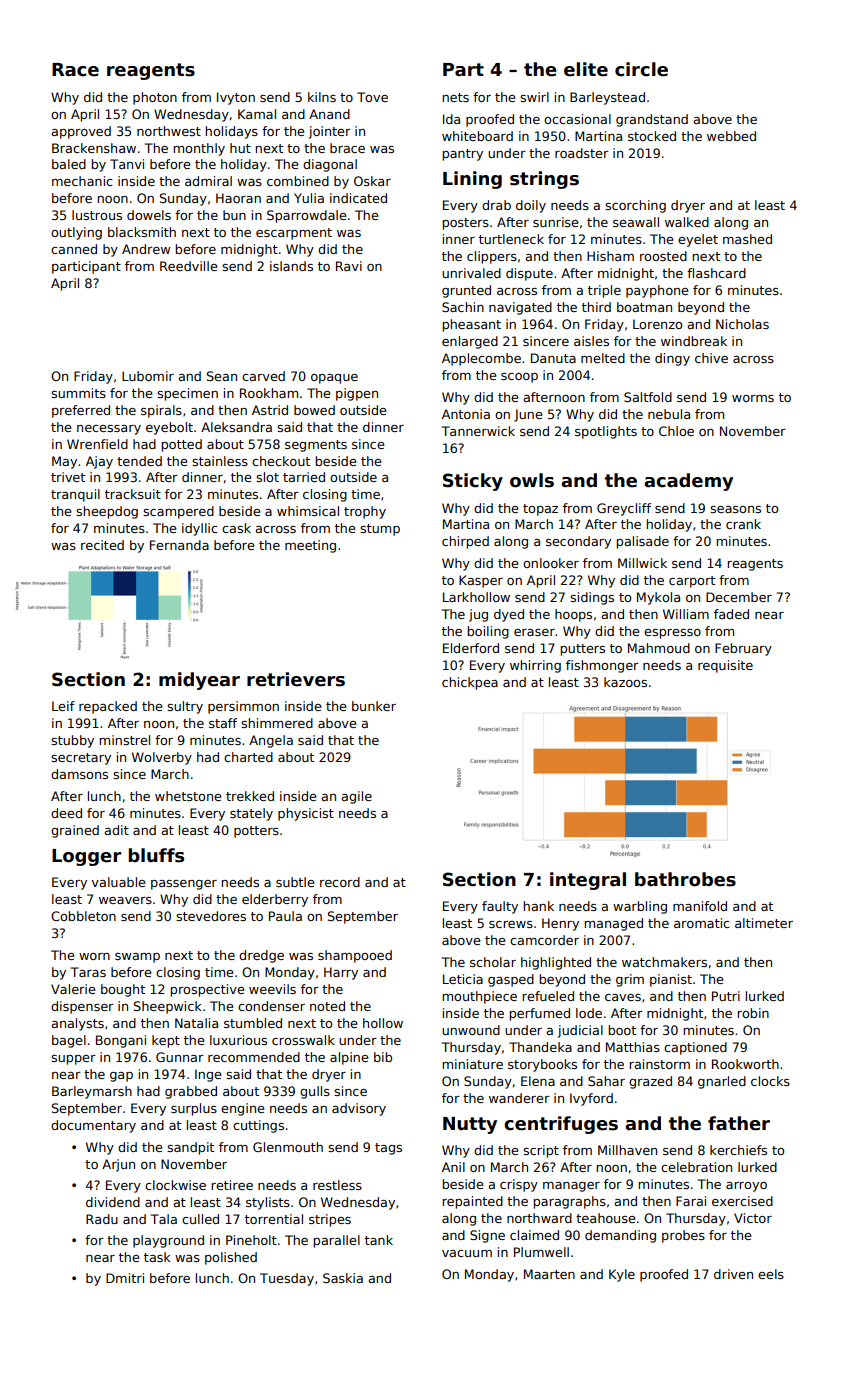 Image resolution: width=849 pixels, height=1400 pixels. I want to click on Leticia, so click(463, 979).
